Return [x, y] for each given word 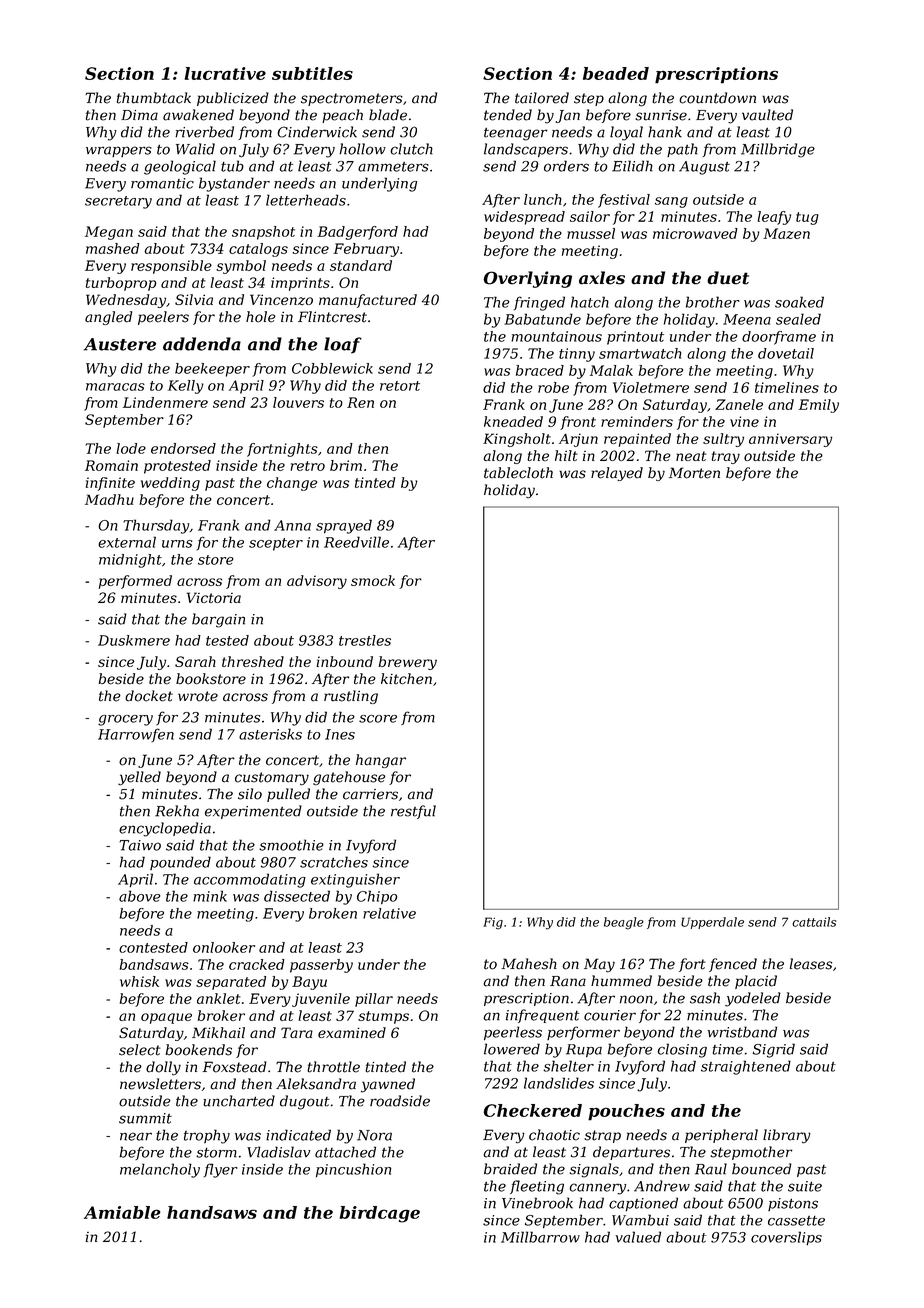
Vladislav [278, 1152]
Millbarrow [540, 1237]
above [139, 896]
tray [726, 457]
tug [807, 218]
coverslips [786, 1238]
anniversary [790, 440]
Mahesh [529, 964]
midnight [130, 561]
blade [388, 115]
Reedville [356, 542]
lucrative [225, 73]
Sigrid [774, 1050]
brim [346, 465]
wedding [170, 484]
